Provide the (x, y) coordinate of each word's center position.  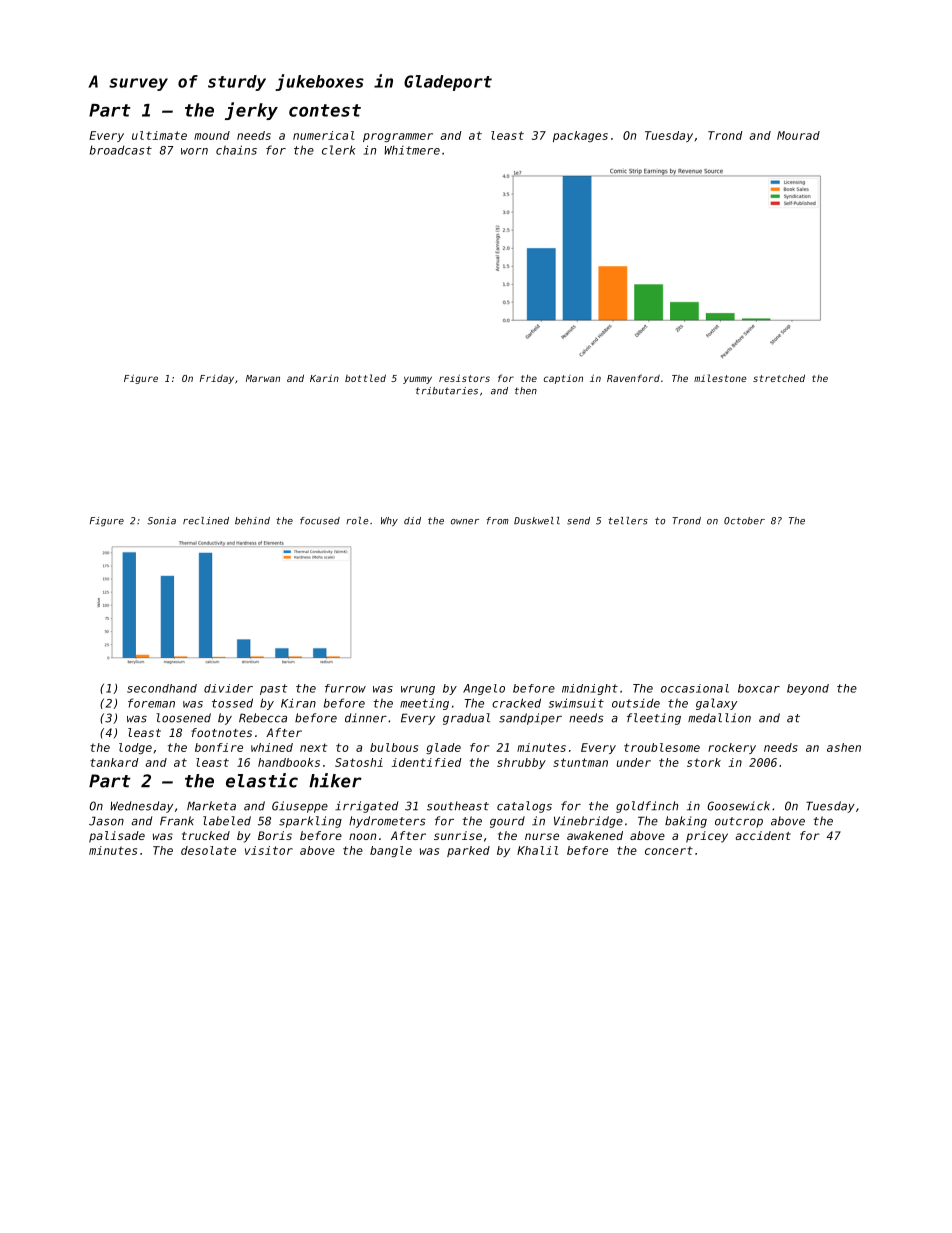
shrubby (521, 763)
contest (325, 110)
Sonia (161, 521)
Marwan (263, 378)
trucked (206, 835)
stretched (779, 378)
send (578, 521)
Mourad (798, 135)
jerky (251, 111)
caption (563, 379)
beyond (808, 689)
